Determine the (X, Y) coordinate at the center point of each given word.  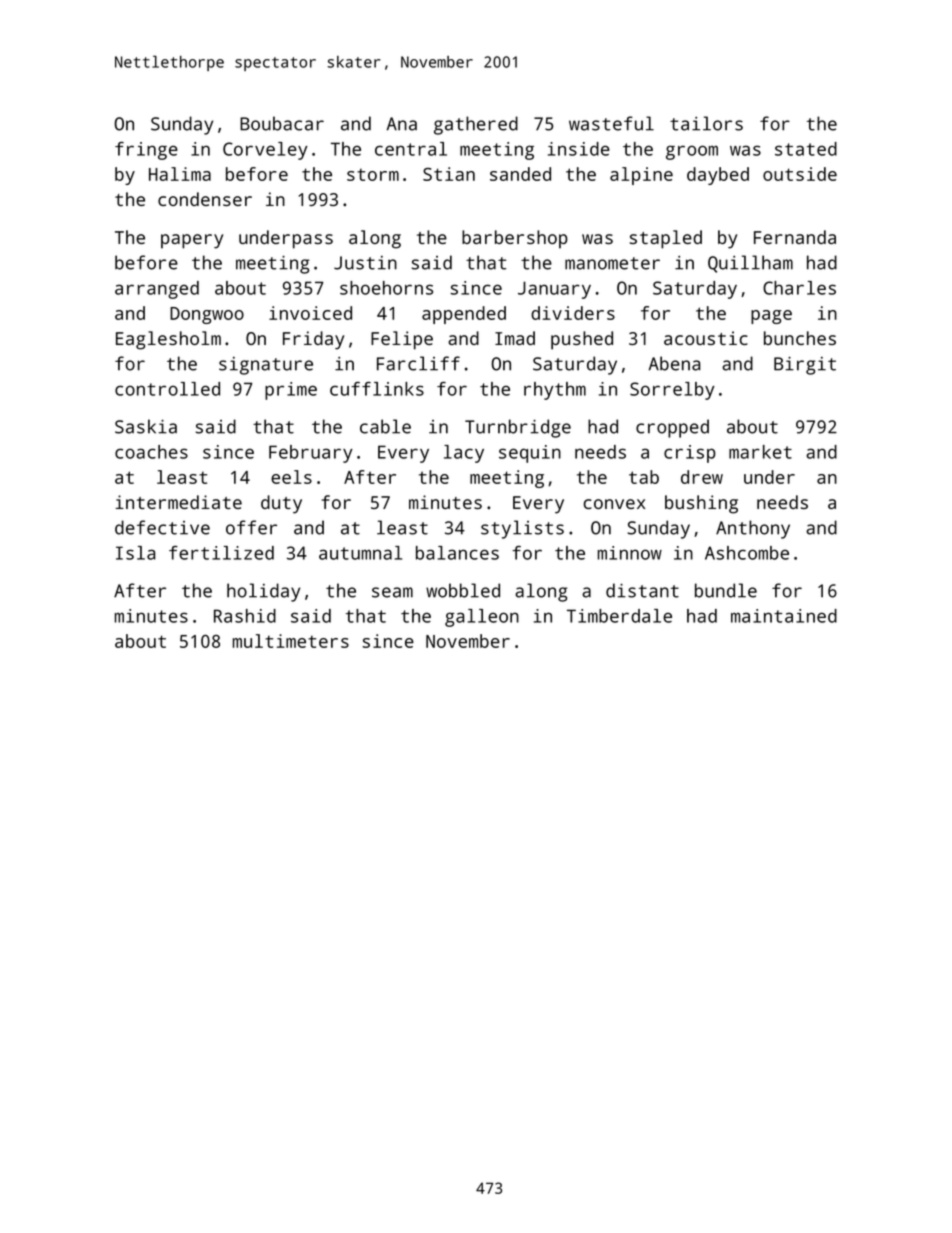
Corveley (265, 151)
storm (373, 174)
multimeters (291, 641)
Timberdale (619, 616)
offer (251, 527)
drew (702, 477)
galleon (482, 618)
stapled (666, 239)
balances (457, 553)
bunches (800, 338)
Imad (515, 338)
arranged (157, 290)
